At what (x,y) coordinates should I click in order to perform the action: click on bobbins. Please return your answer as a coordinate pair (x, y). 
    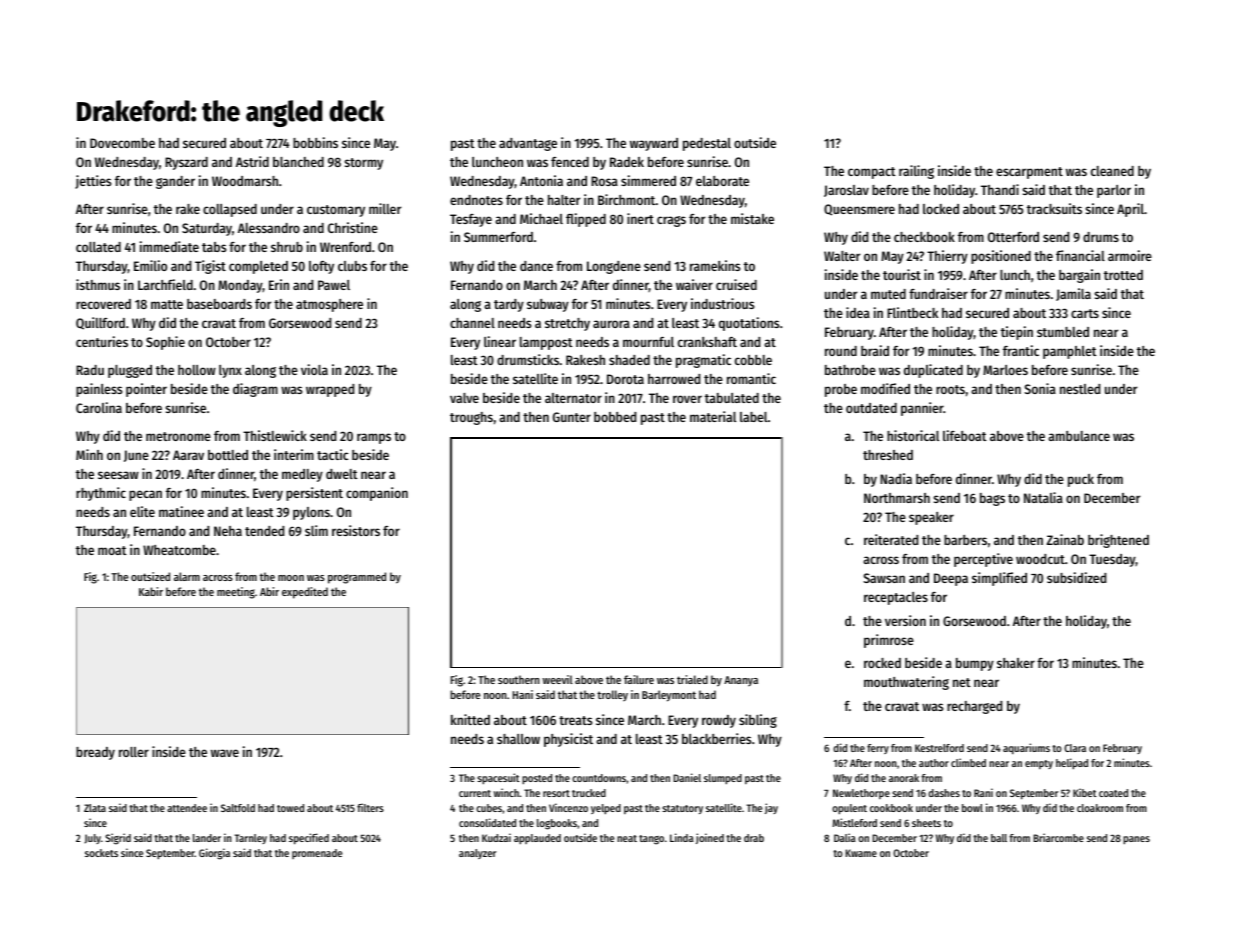
    Looking at the image, I should click on (315, 142).
